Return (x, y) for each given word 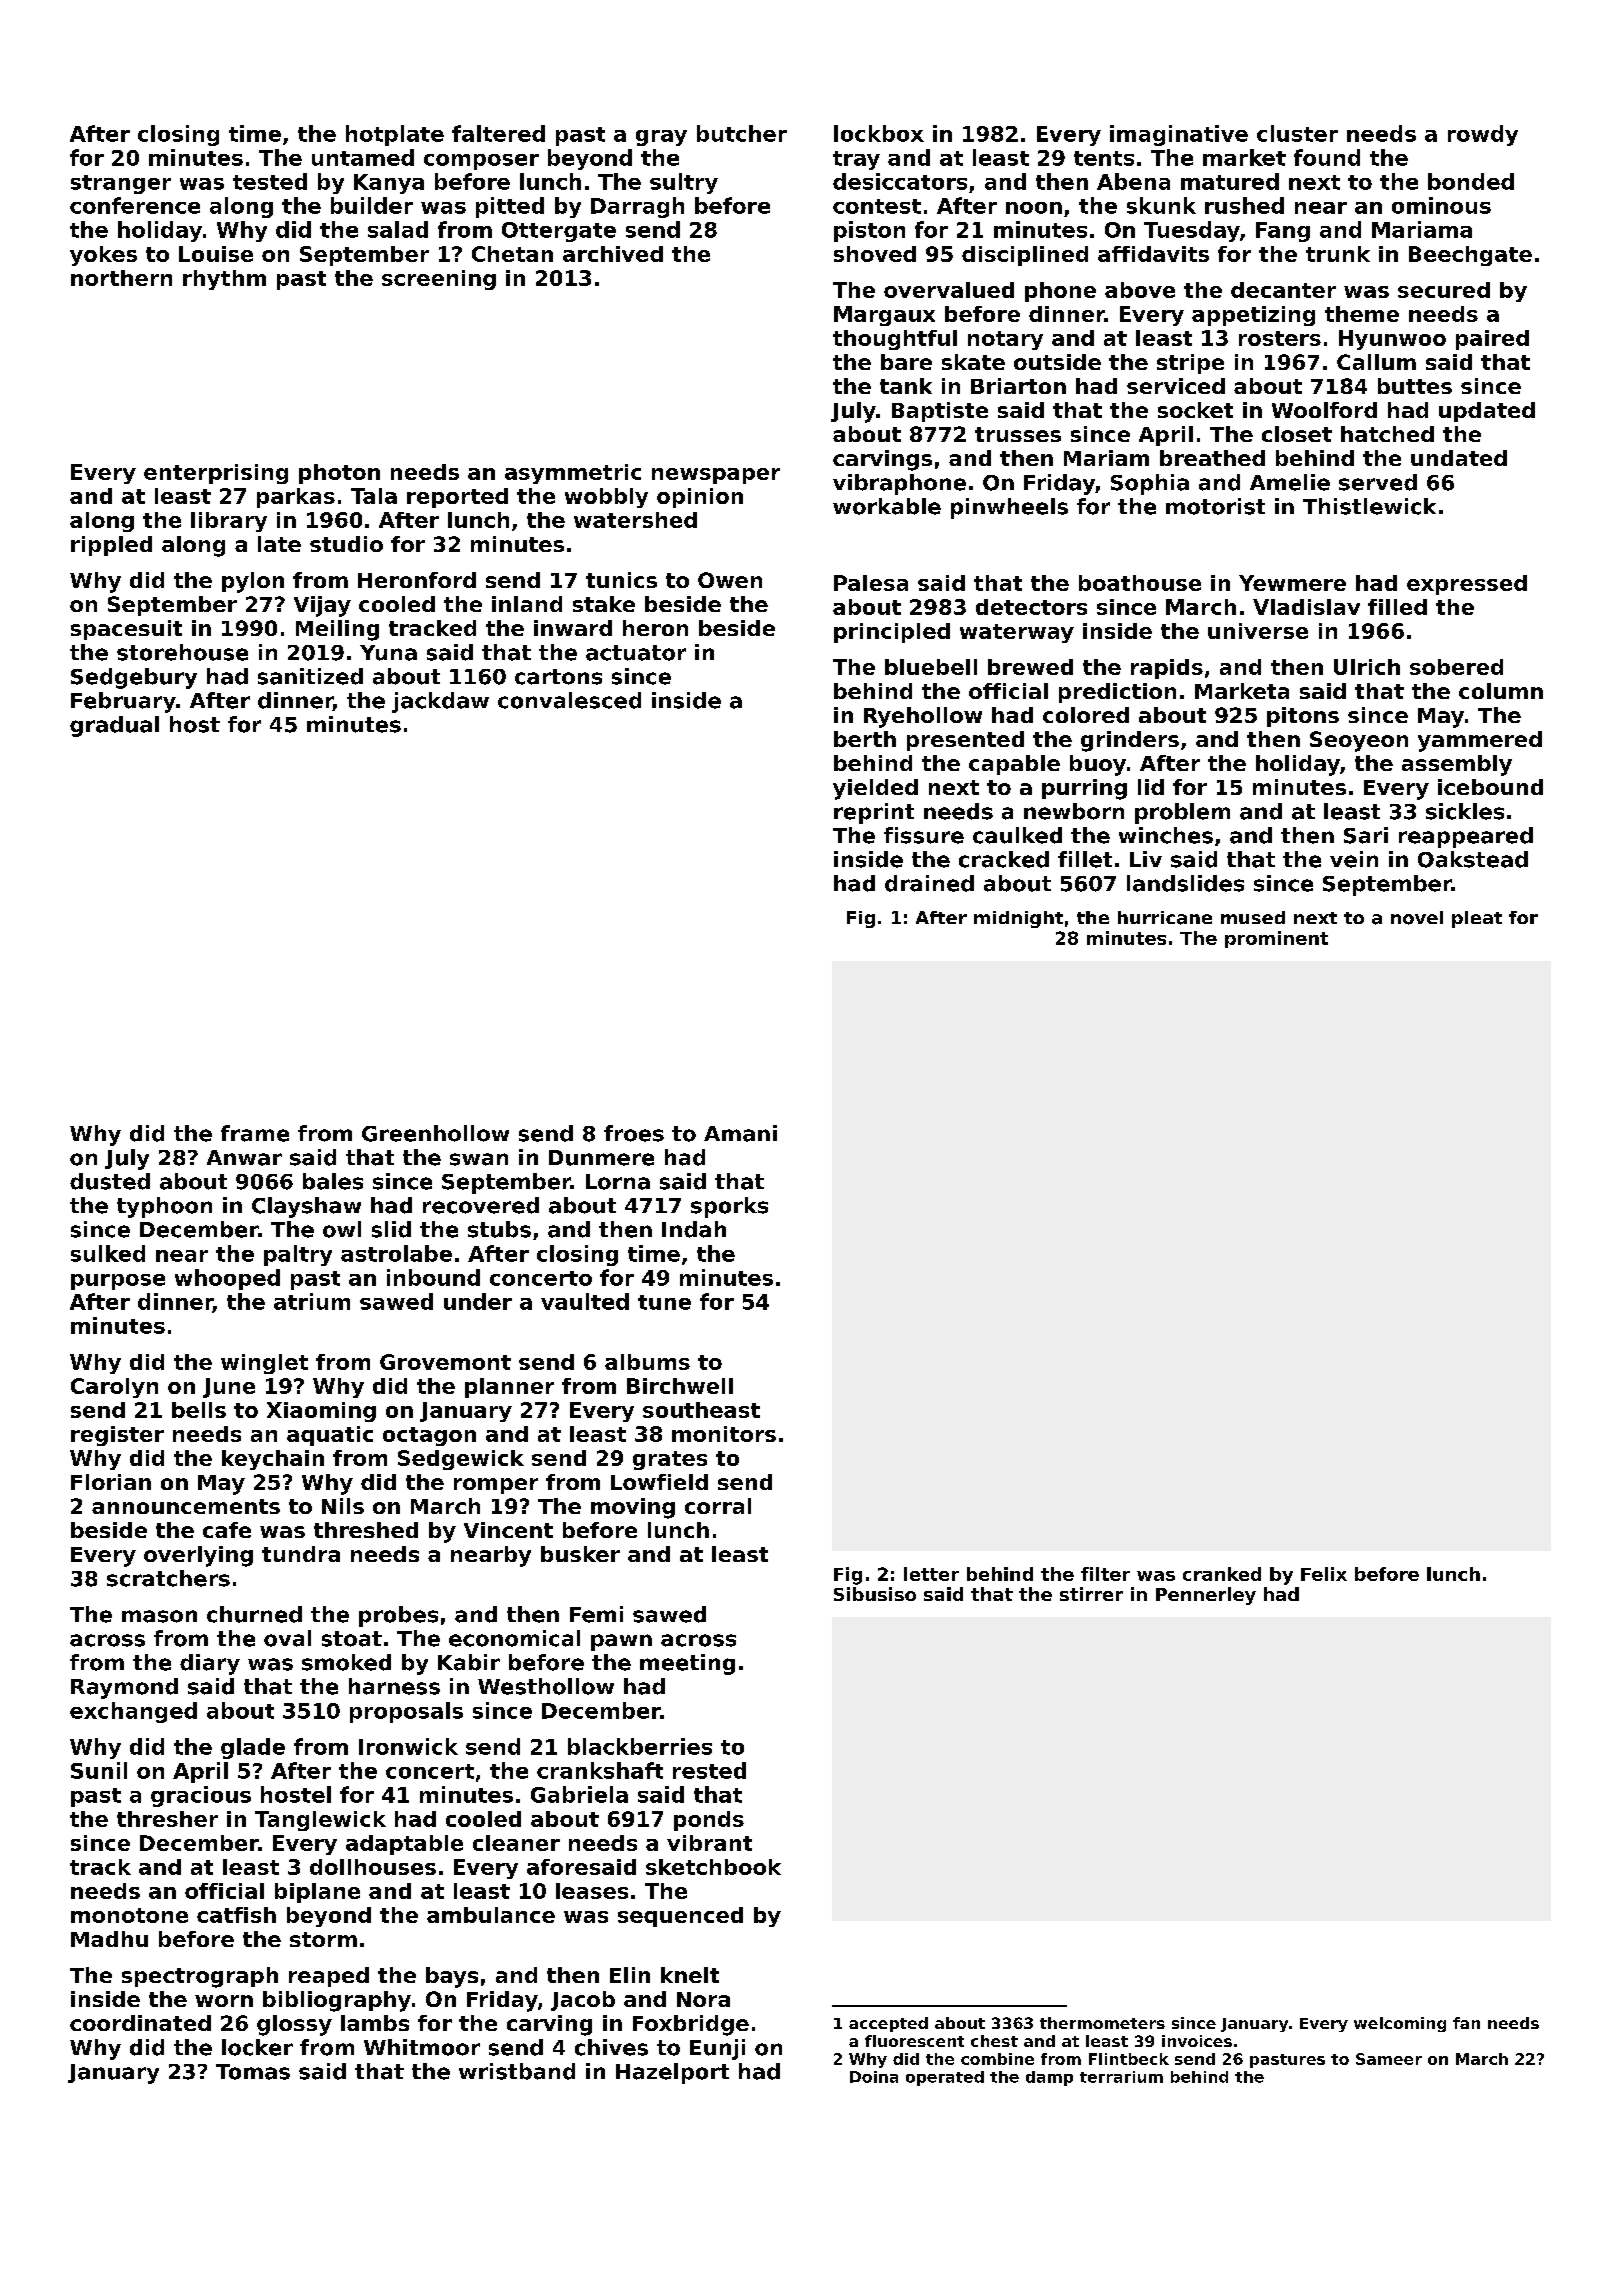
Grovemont (445, 1362)
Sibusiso (875, 1594)
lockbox (879, 133)
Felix (1324, 1574)
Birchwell (680, 1386)
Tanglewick (320, 1821)
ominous (1441, 205)
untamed (363, 157)
